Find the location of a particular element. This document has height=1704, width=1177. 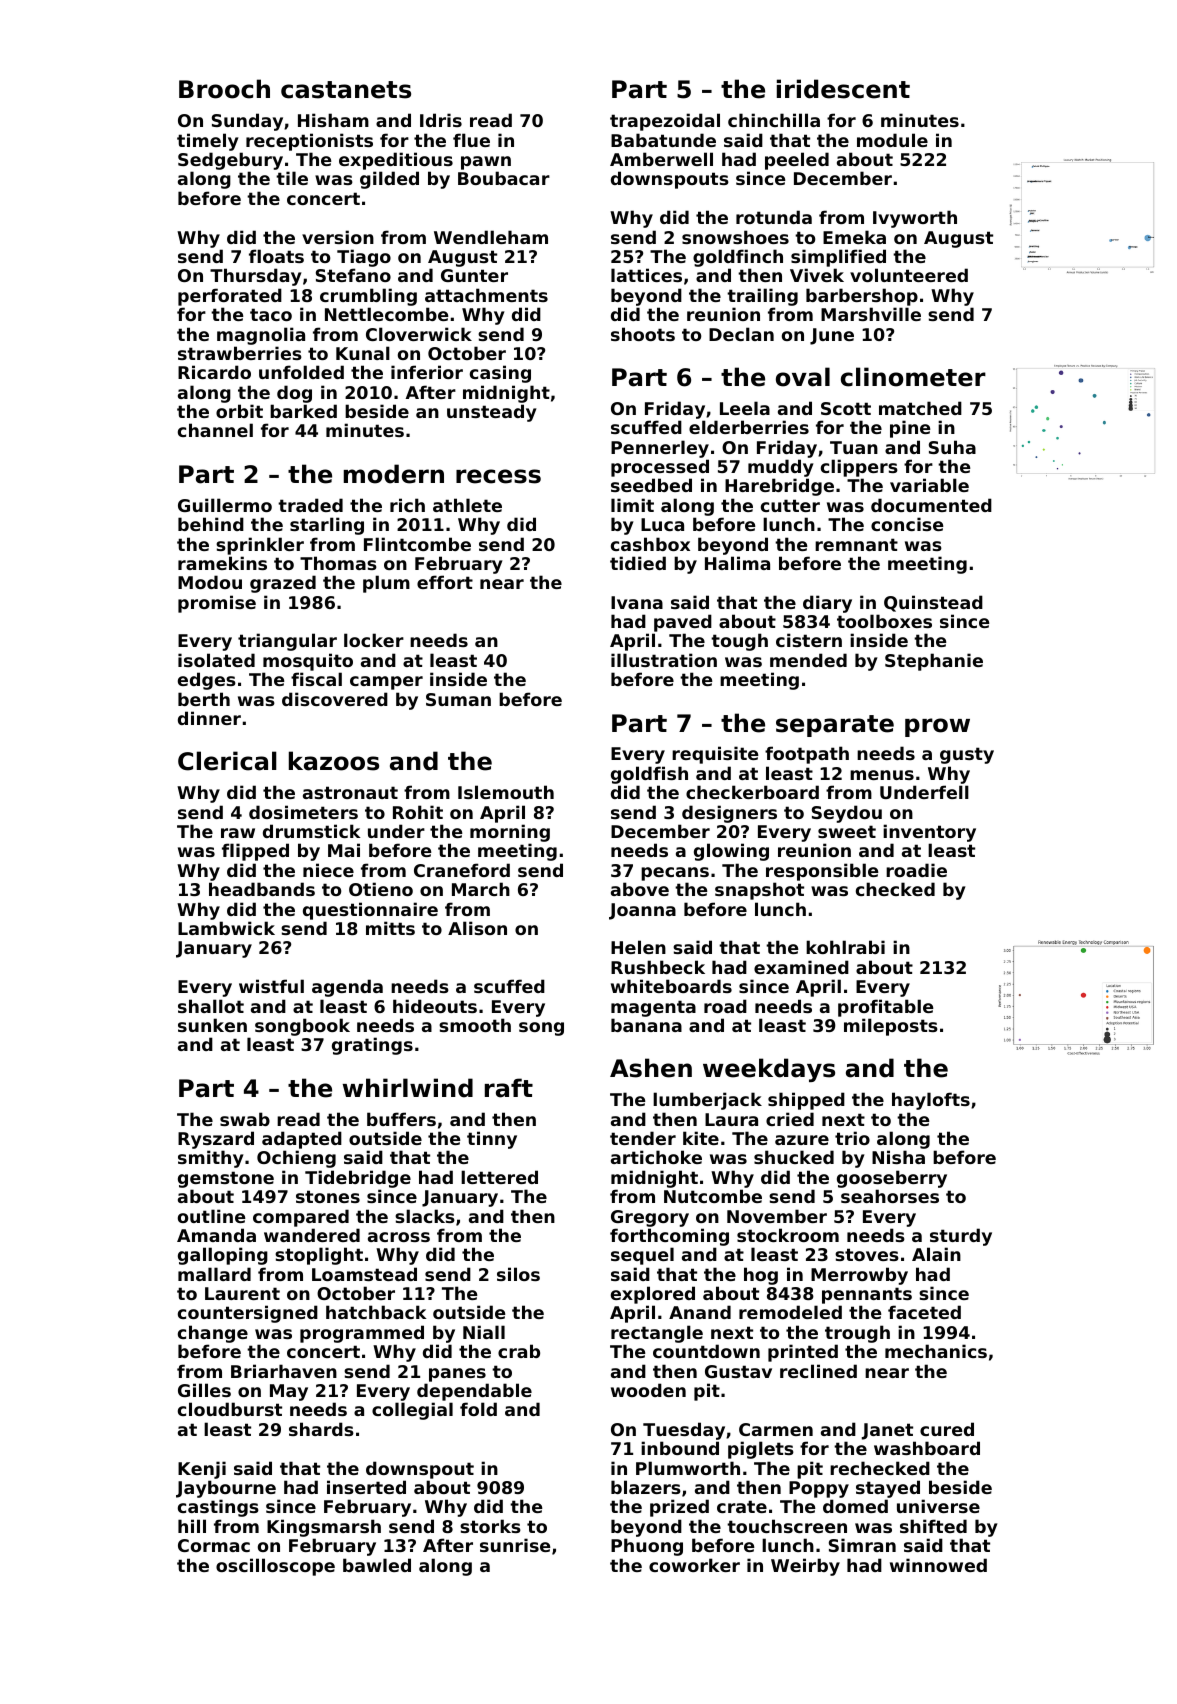

Idris is located at coordinates (441, 120).
